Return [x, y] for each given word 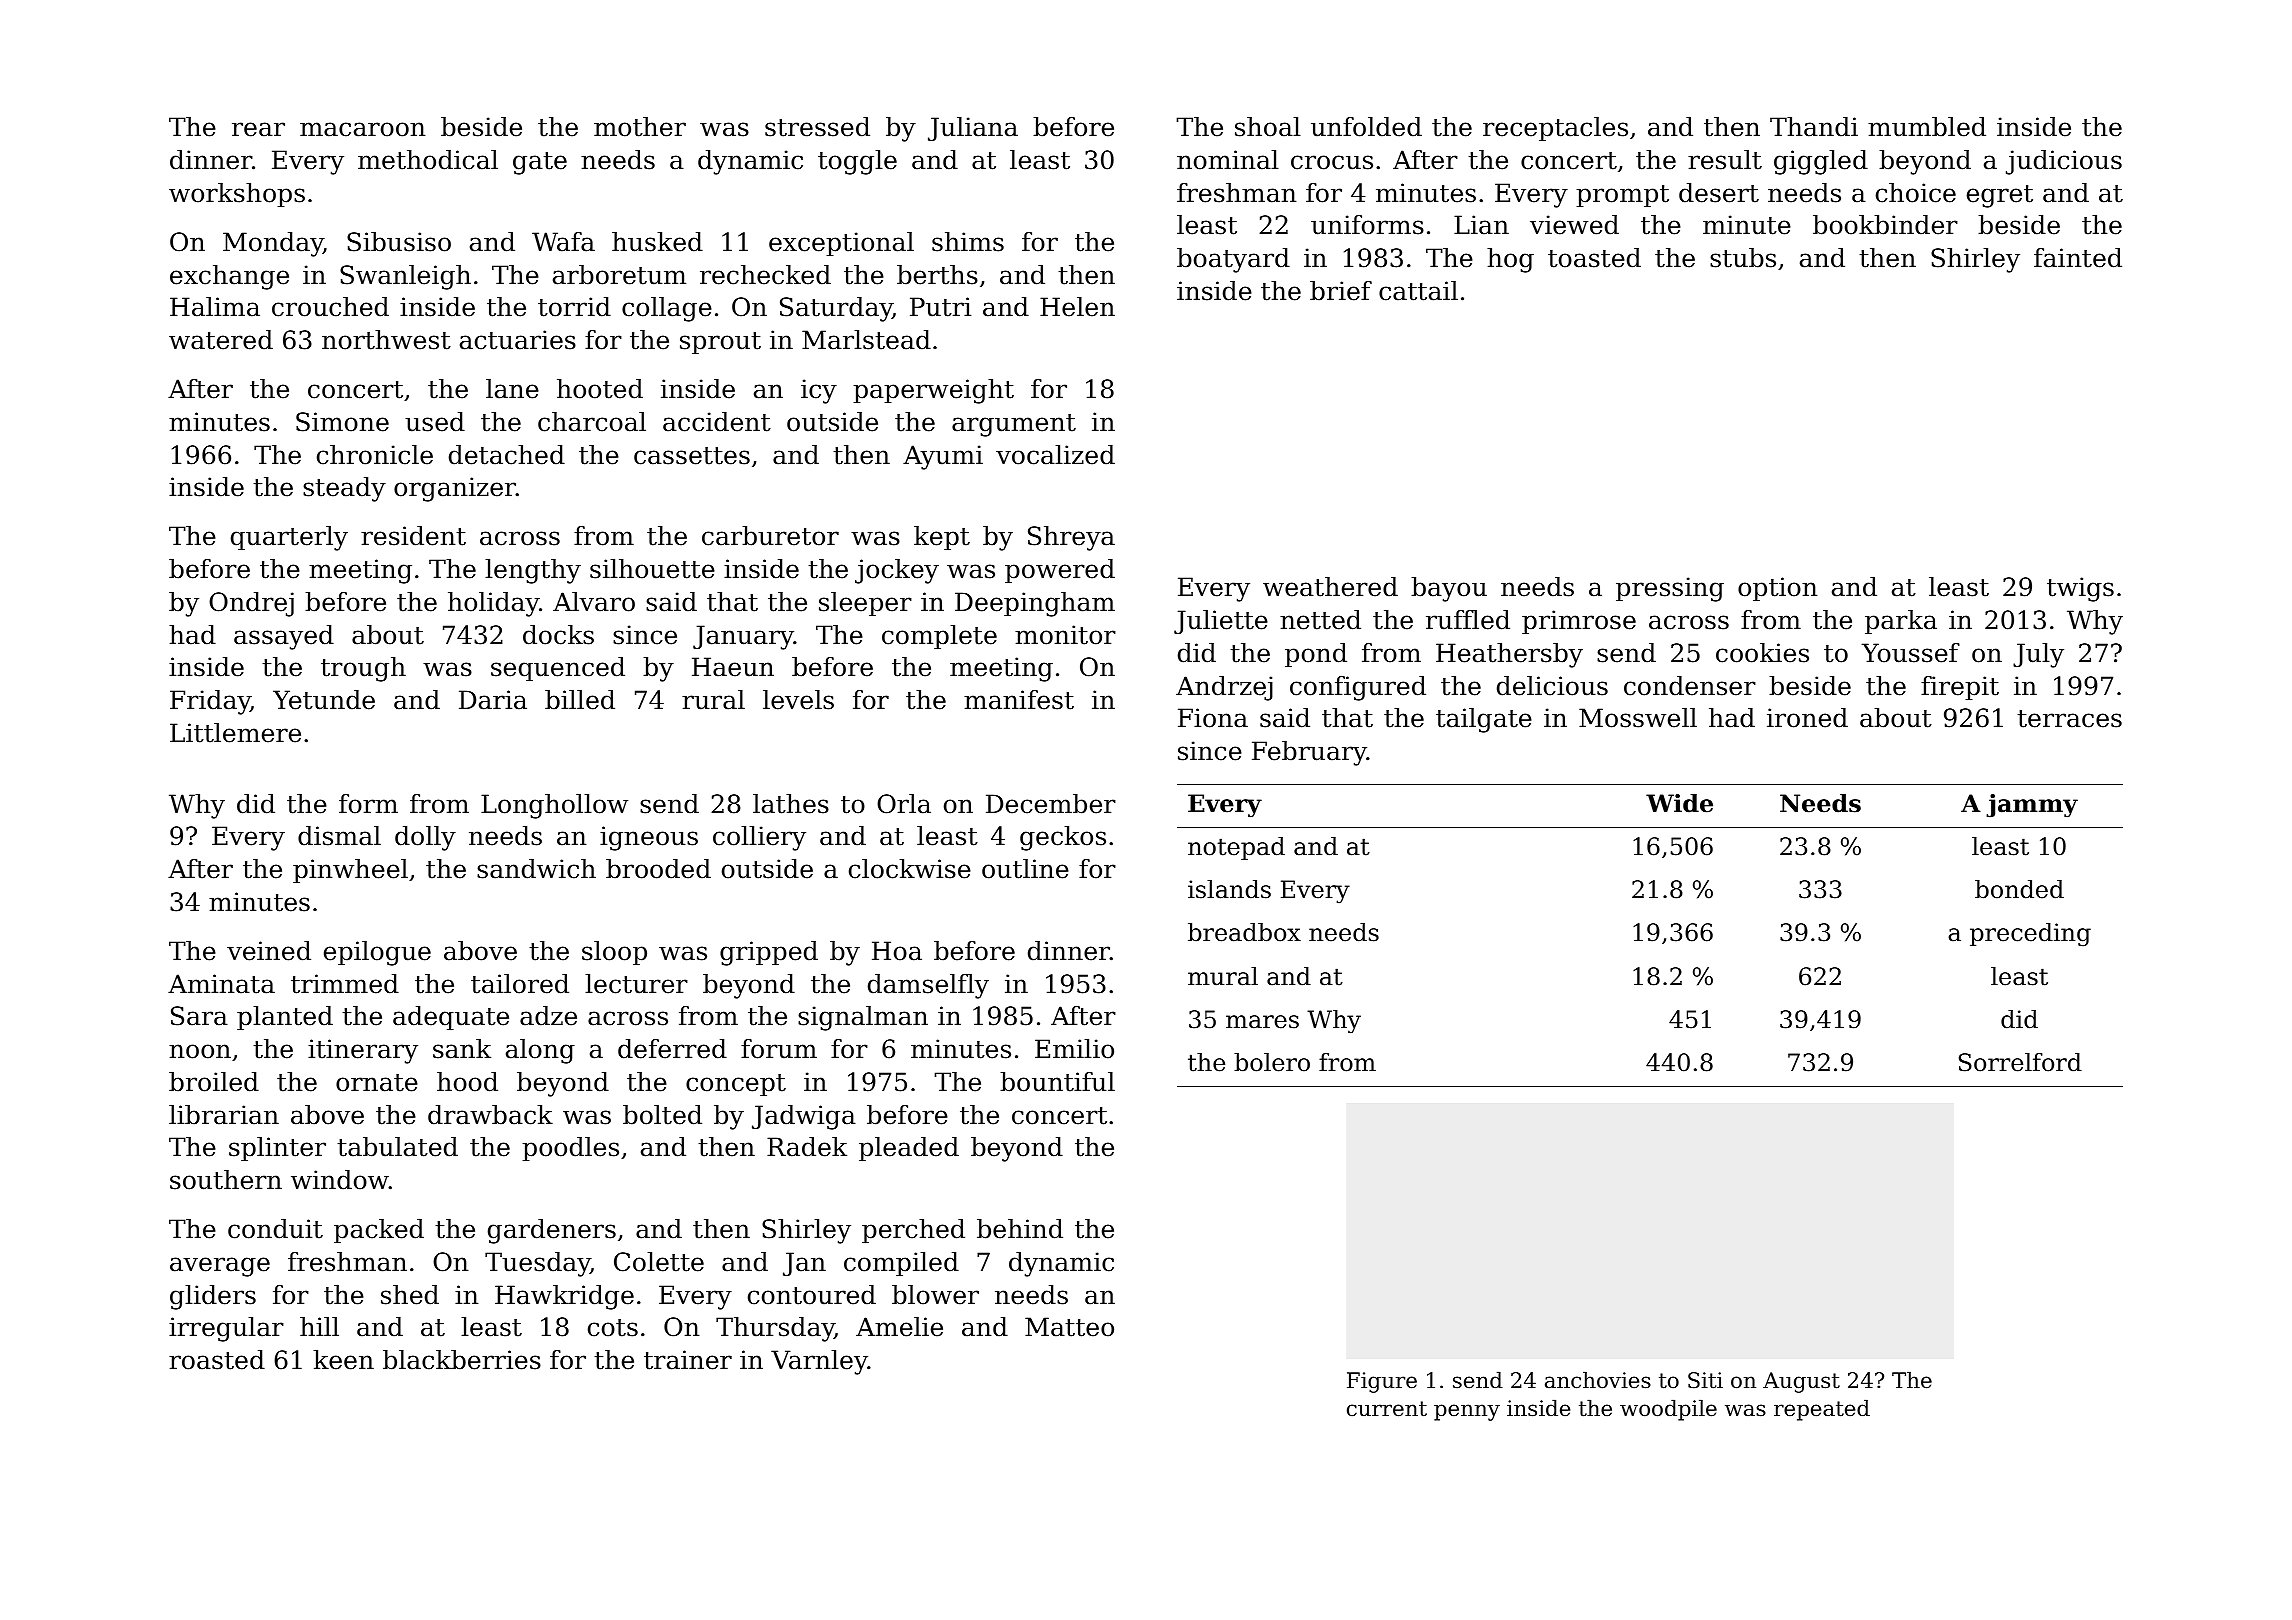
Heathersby [1509, 655]
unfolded [1366, 127]
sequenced [558, 669]
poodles [570, 1149]
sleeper [865, 604]
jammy [2032, 806]
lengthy [533, 571]
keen [343, 1360]
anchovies [1598, 1380]
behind [1020, 1229]
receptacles [1555, 129]
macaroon [363, 129]
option [1778, 589]
